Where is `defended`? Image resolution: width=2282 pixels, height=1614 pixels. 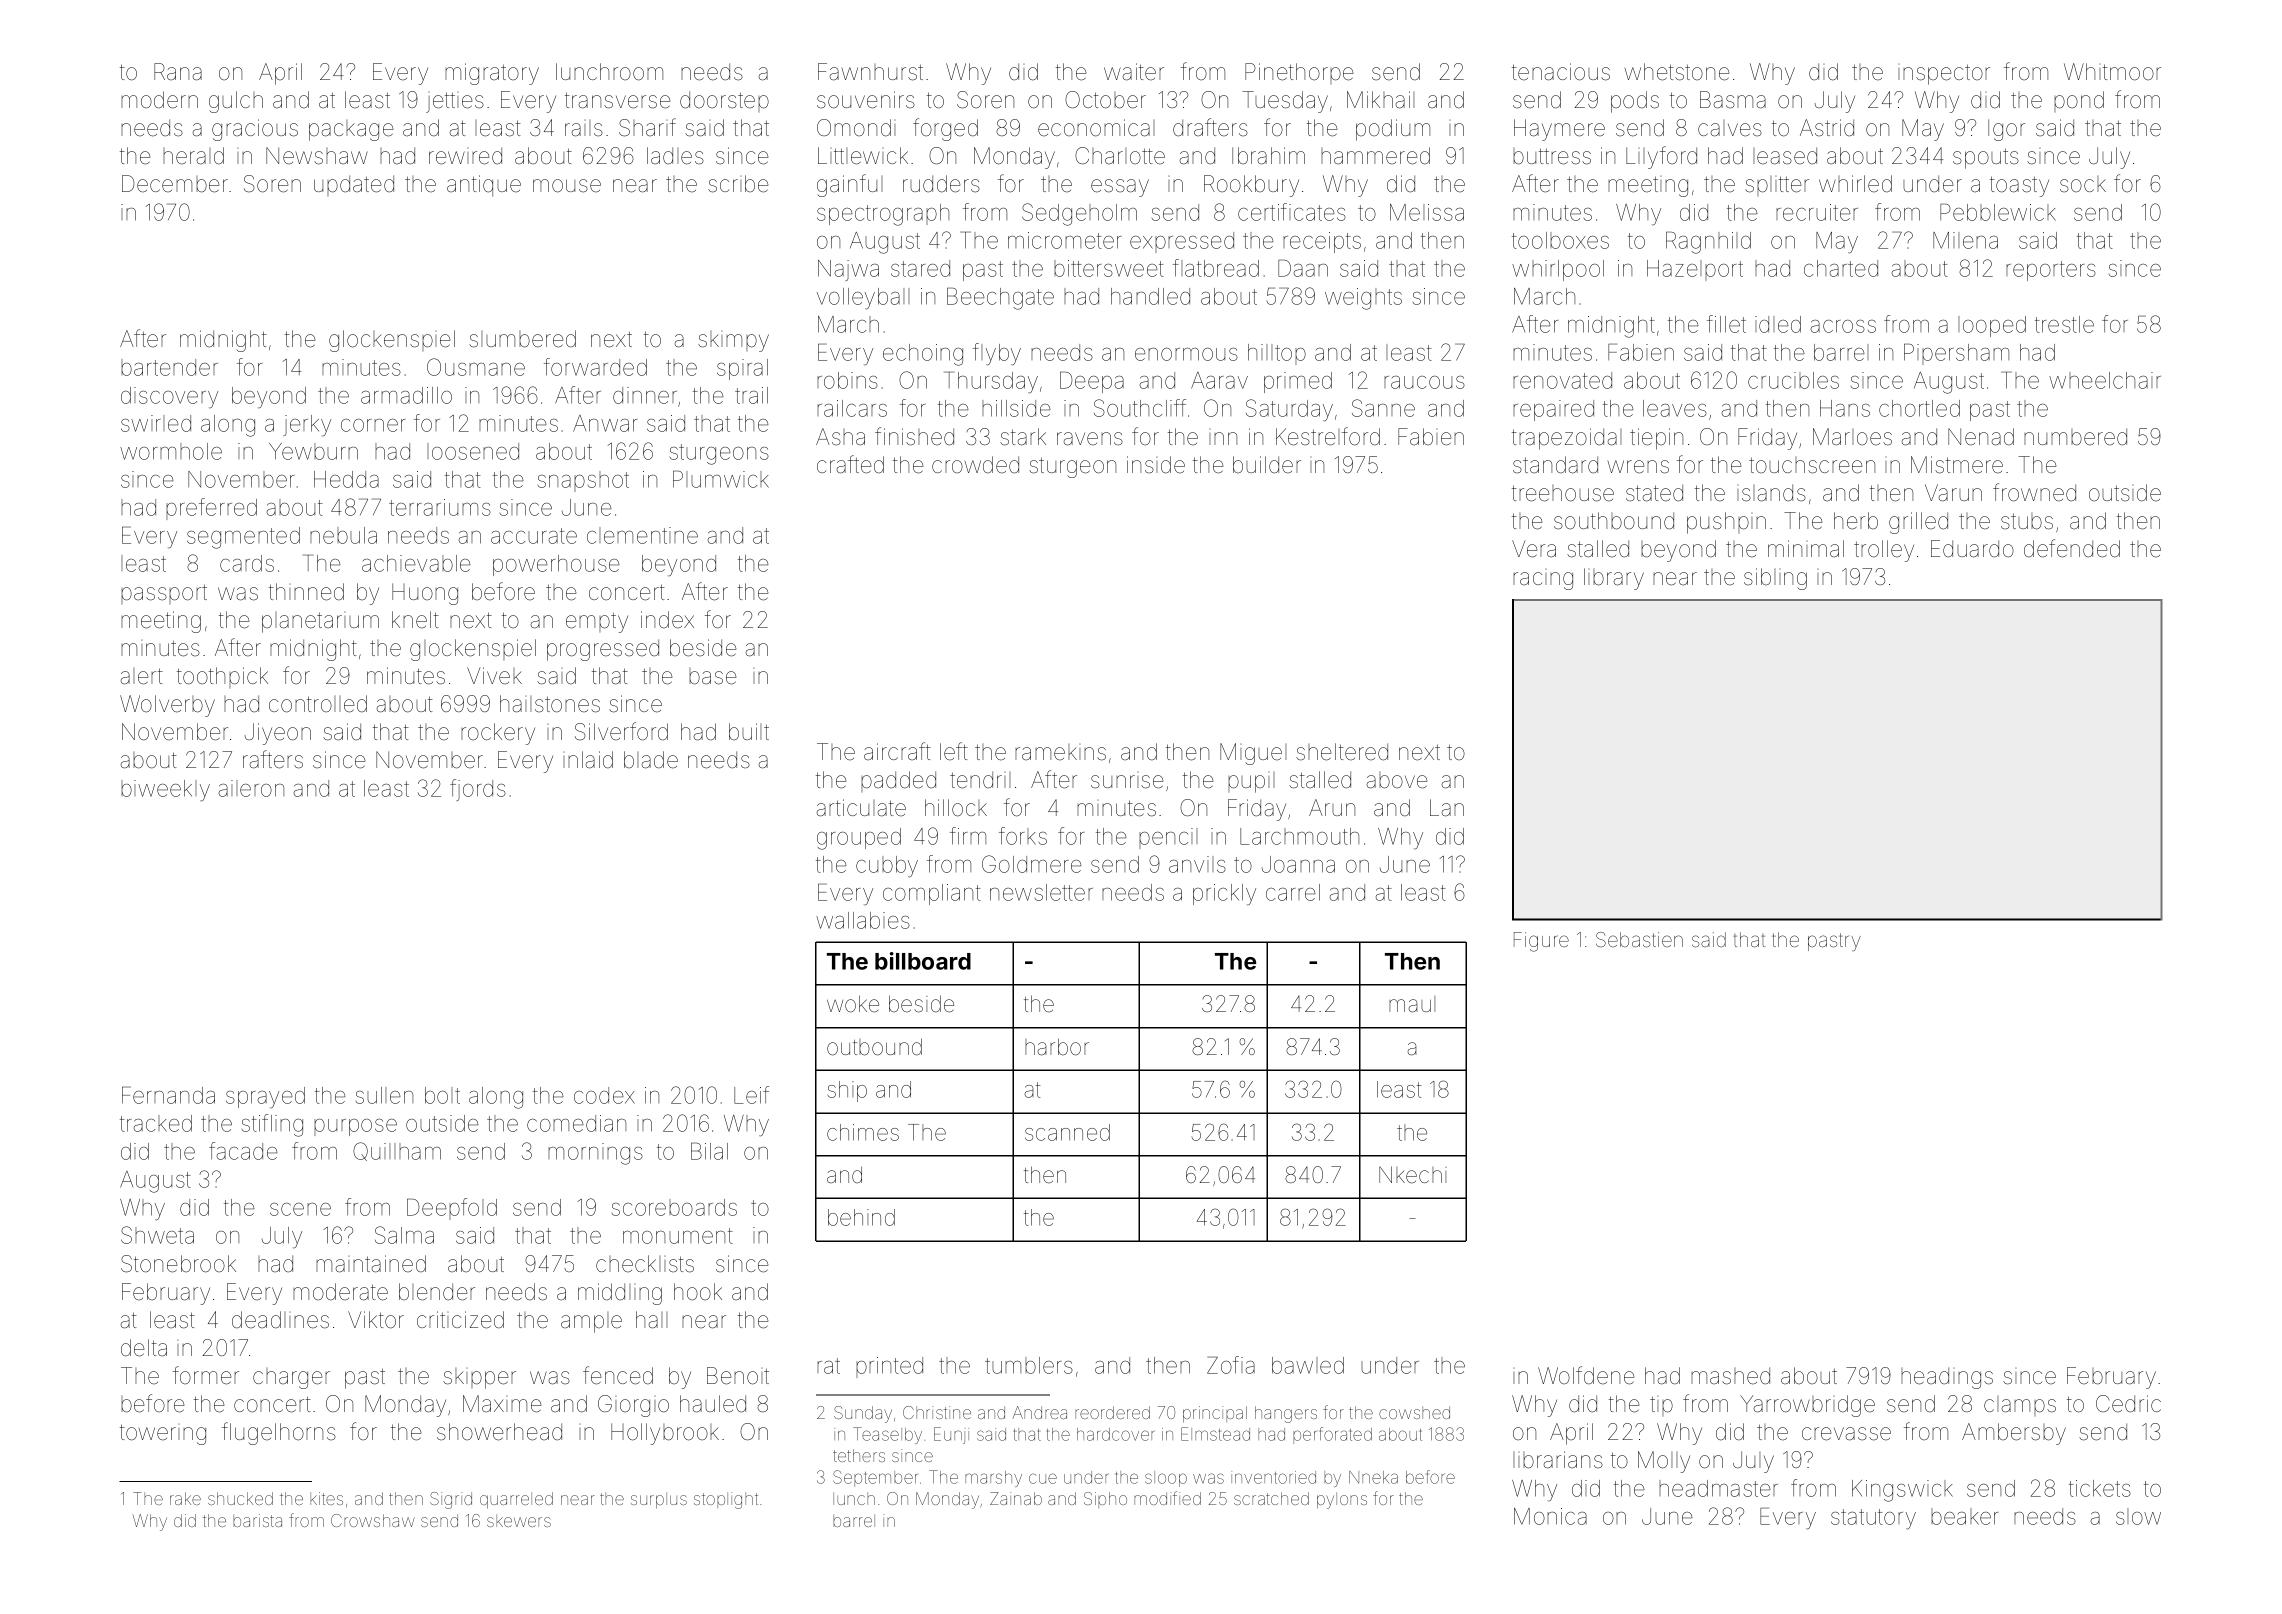
defended is located at coordinates (2072, 548).
